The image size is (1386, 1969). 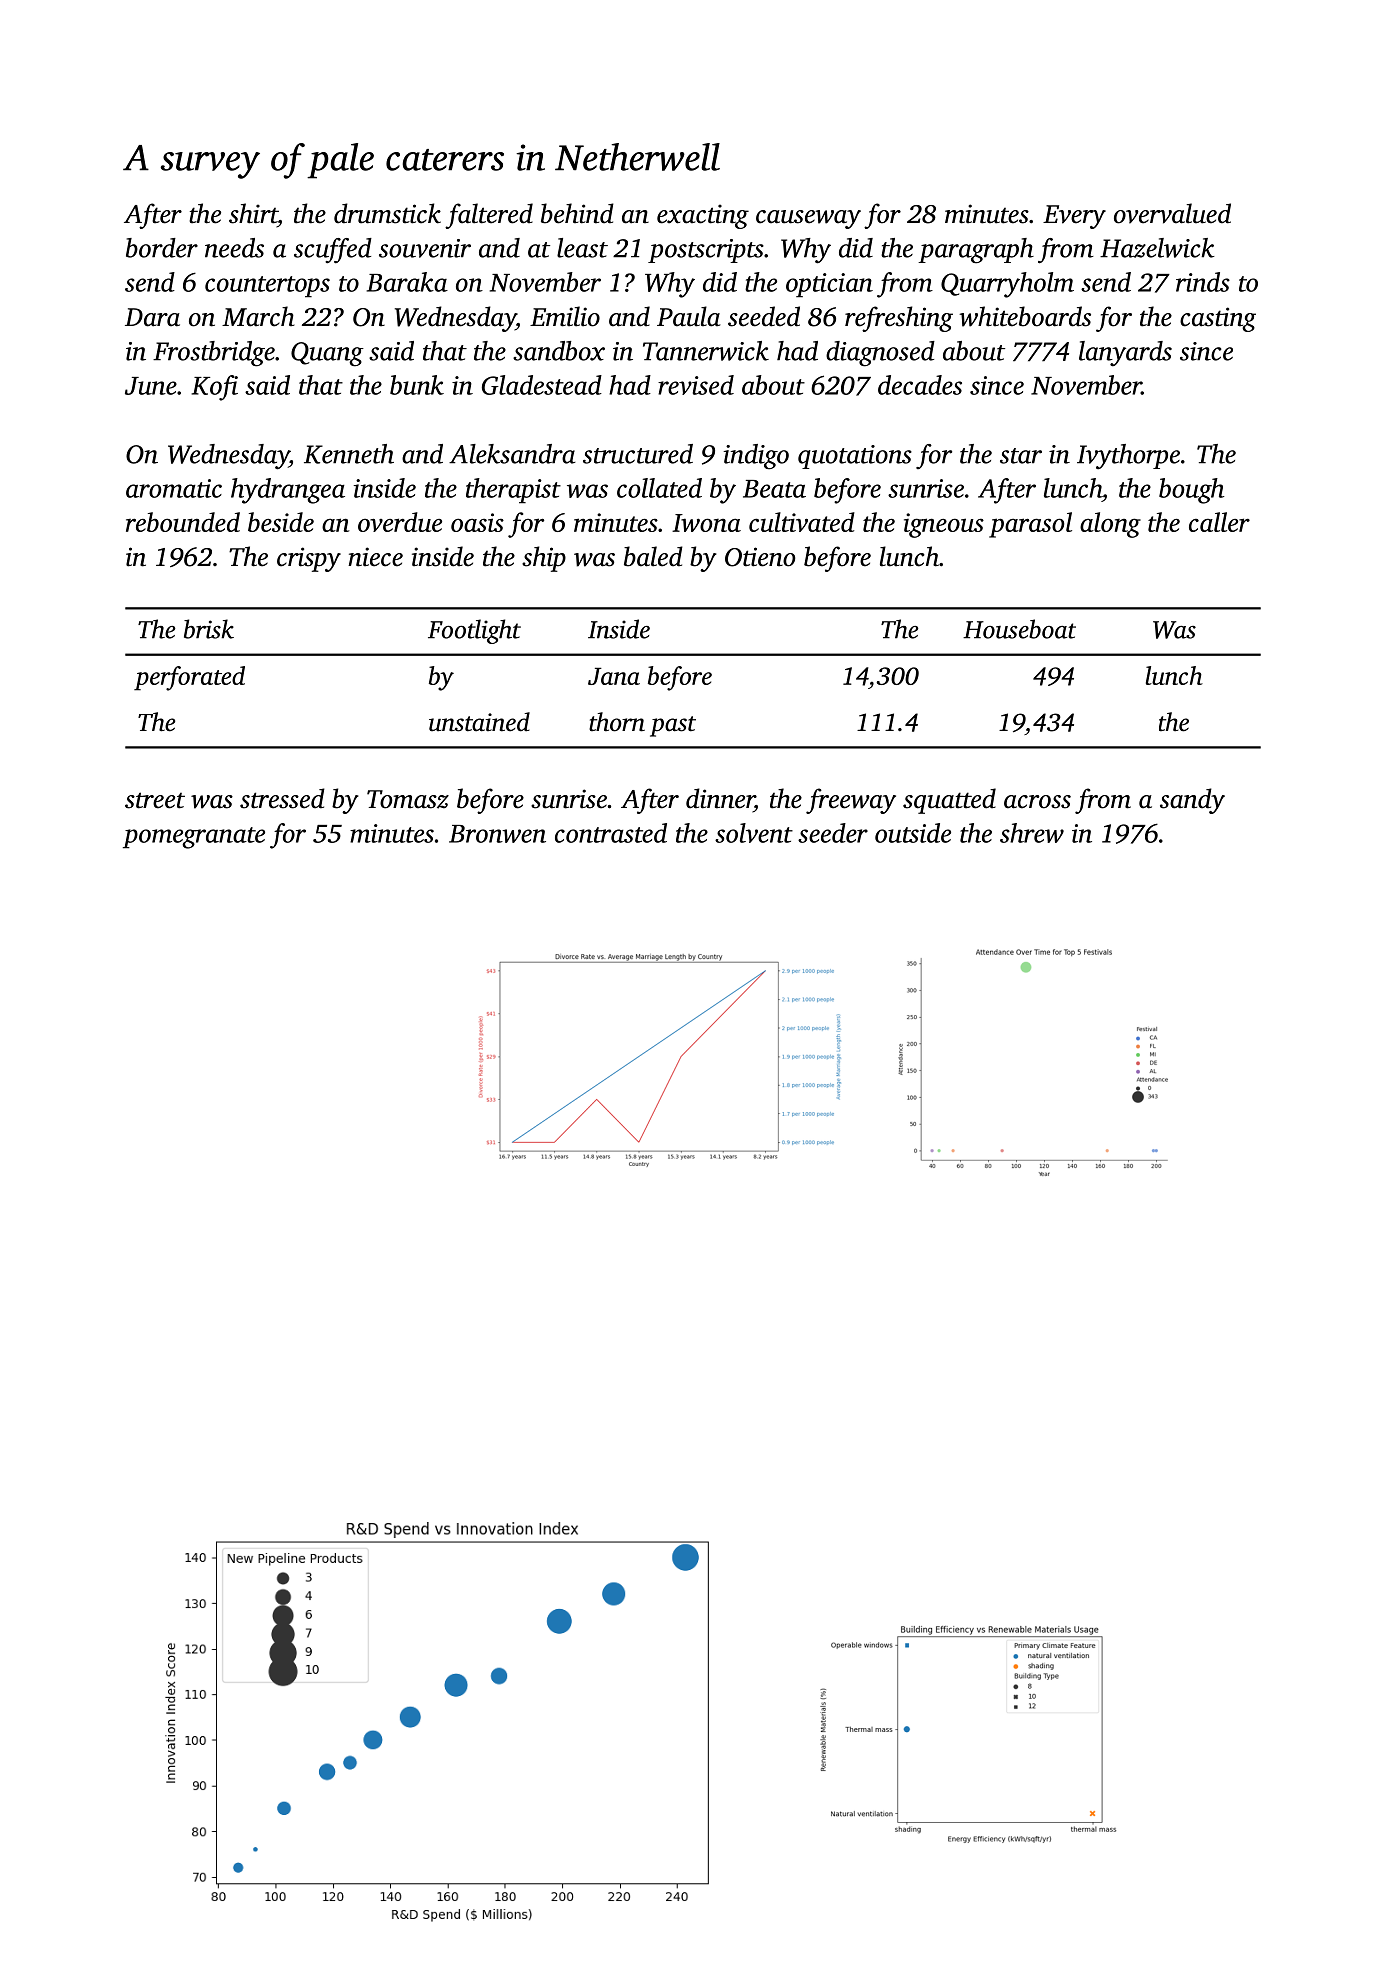 I want to click on thorn, so click(x=617, y=722).
